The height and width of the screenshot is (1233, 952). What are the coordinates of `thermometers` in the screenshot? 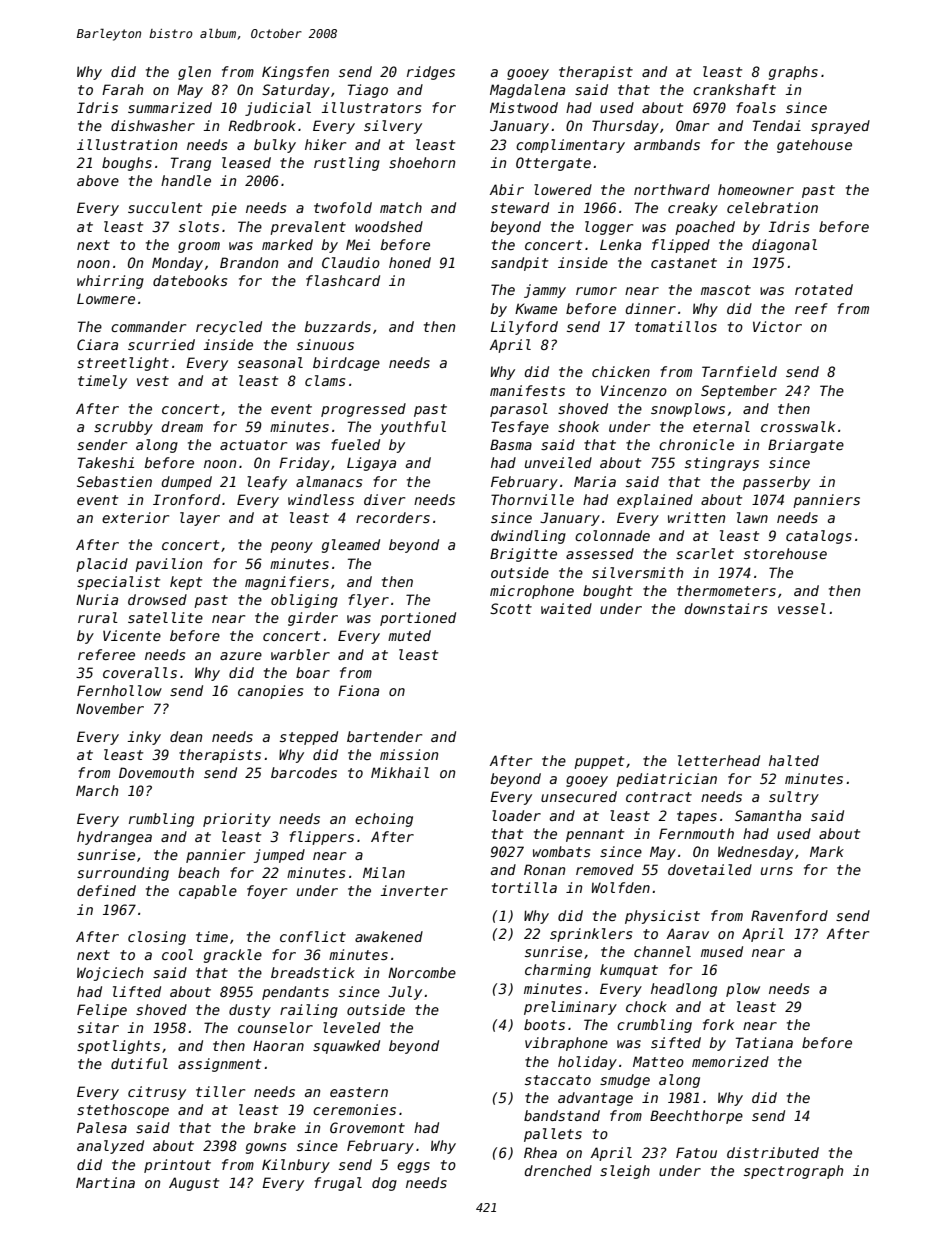 It's located at (726, 590).
